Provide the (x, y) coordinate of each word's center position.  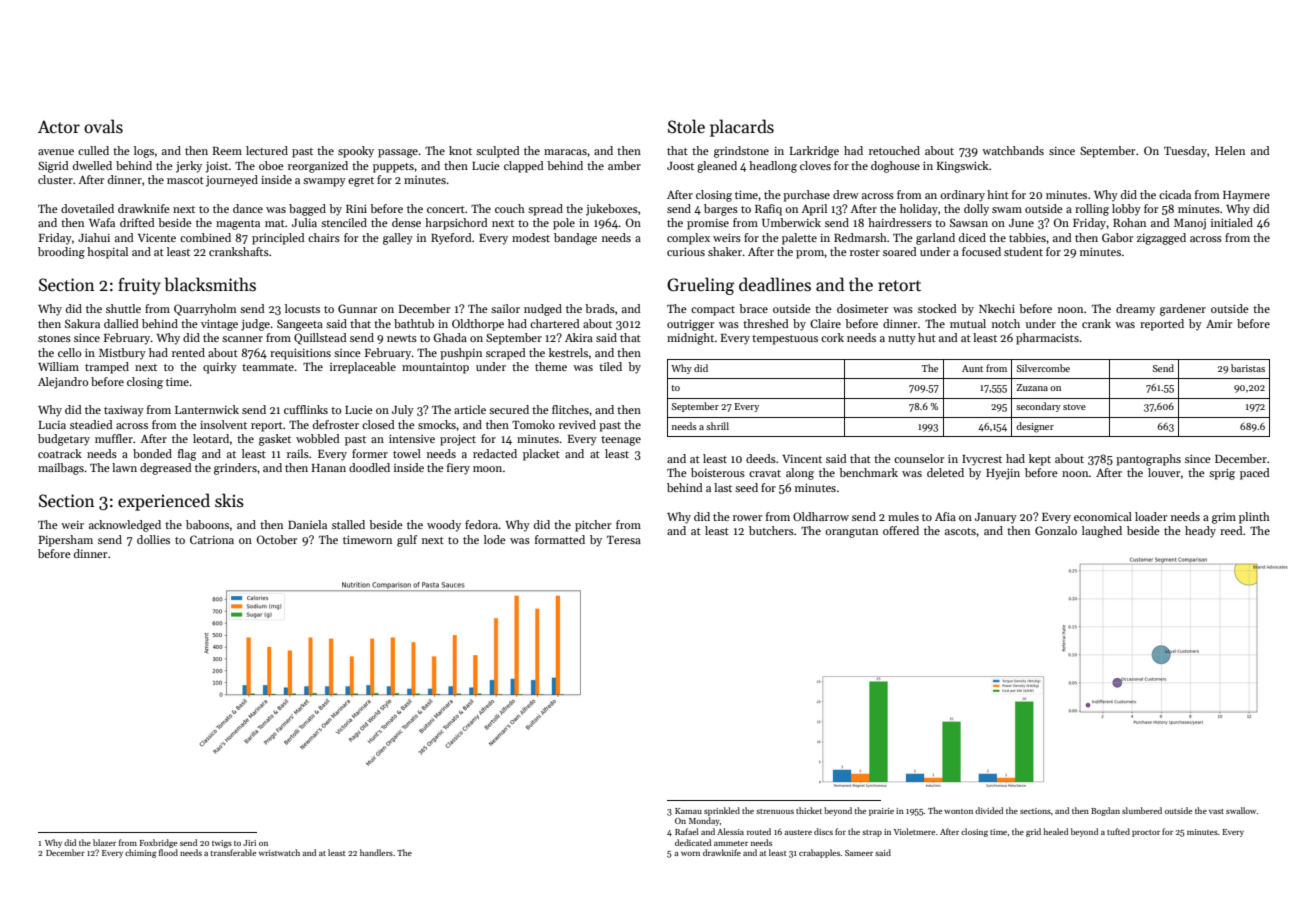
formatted (560, 539)
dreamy (1135, 310)
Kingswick (963, 167)
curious (686, 251)
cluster (55, 179)
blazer (104, 842)
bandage (575, 239)
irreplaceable (363, 368)
